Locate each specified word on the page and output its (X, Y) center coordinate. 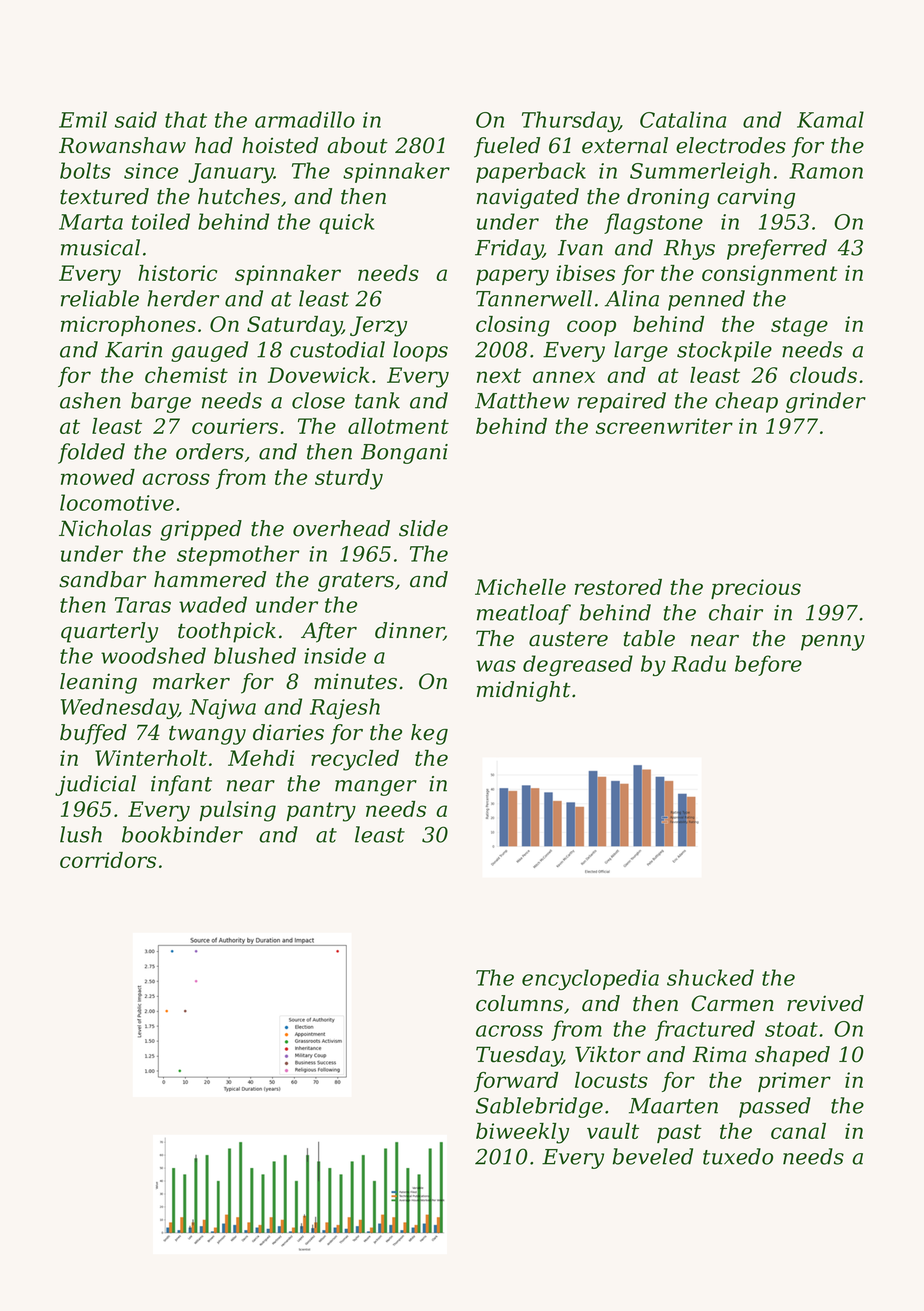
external (625, 145)
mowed (98, 477)
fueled (507, 147)
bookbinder (182, 834)
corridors (108, 860)
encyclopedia (590, 979)
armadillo (305, 119)
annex (564, 377)
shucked (710, 977)
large (641, 351)
